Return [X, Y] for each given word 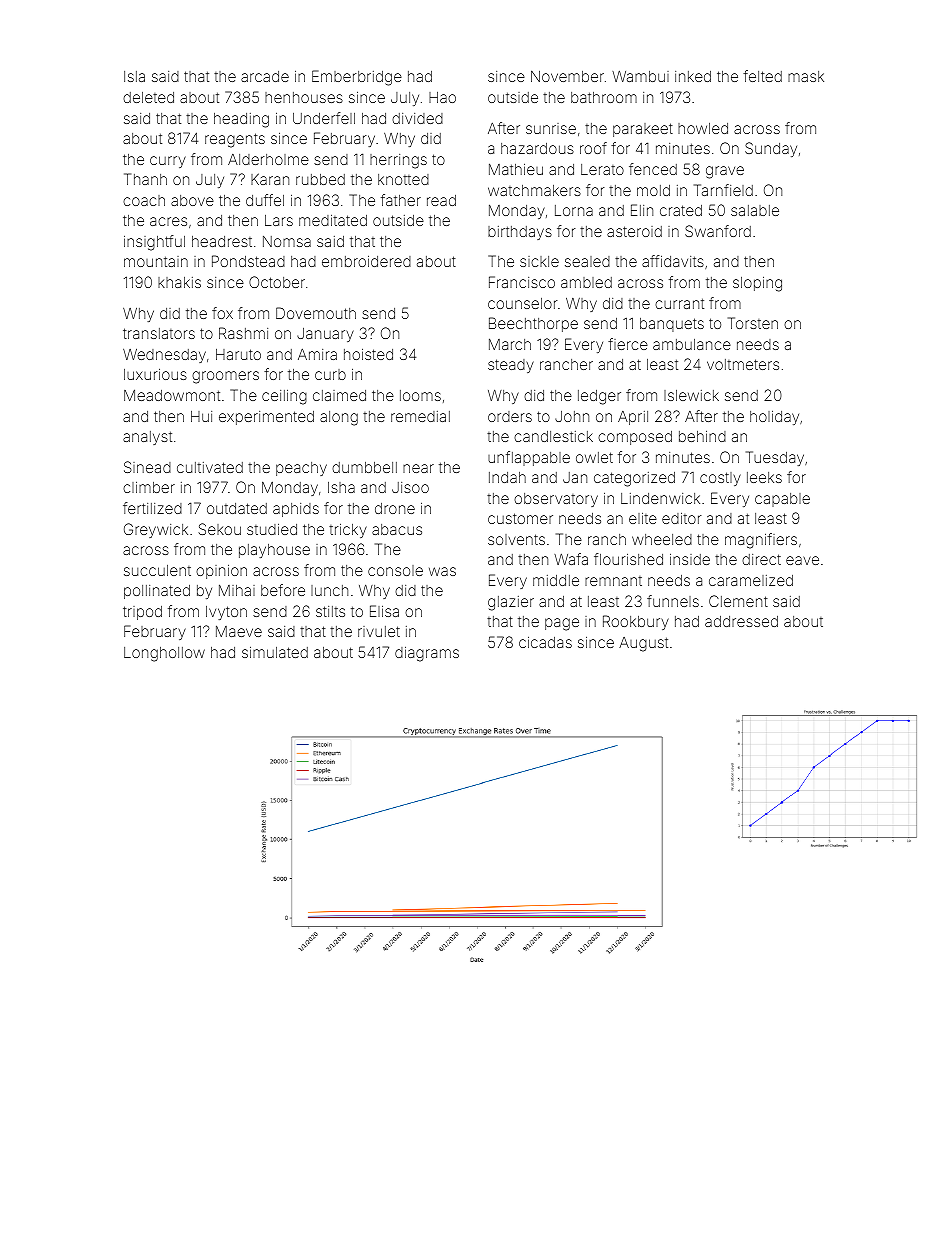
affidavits [673, 261]
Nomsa [287, 241]
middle [556, 580]
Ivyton [226, 613]
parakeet [643, 130]
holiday [774, 418]
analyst [147, 438]
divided [417, 118]
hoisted [368, 354]
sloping [757, 284]
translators [159, 333]
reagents [235, 140]
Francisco [522, 282]
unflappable [529, 458]
